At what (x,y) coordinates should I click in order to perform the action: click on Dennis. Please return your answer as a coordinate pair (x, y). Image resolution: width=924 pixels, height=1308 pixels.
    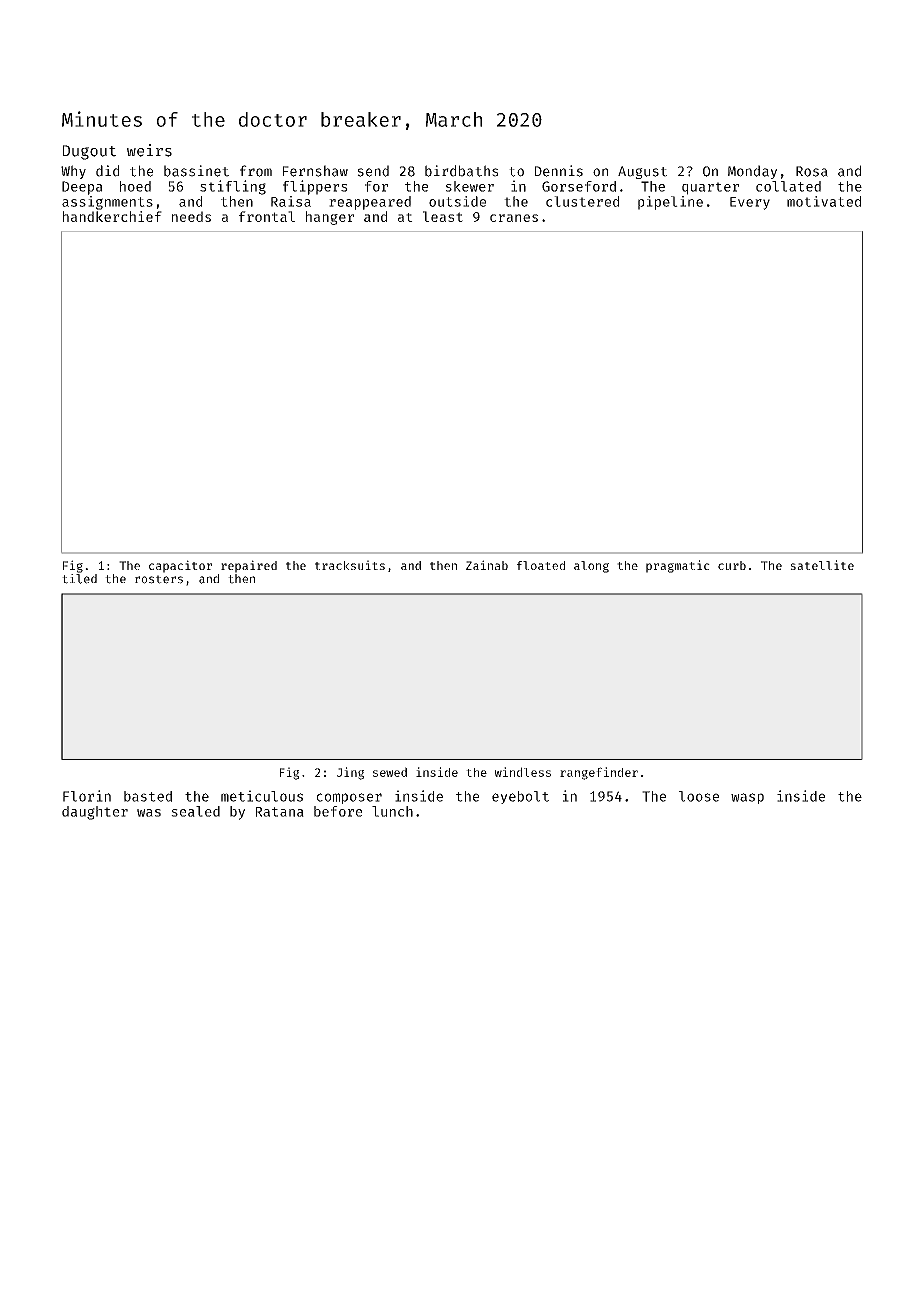
    Looking at the image, I should click on (559, 171).
